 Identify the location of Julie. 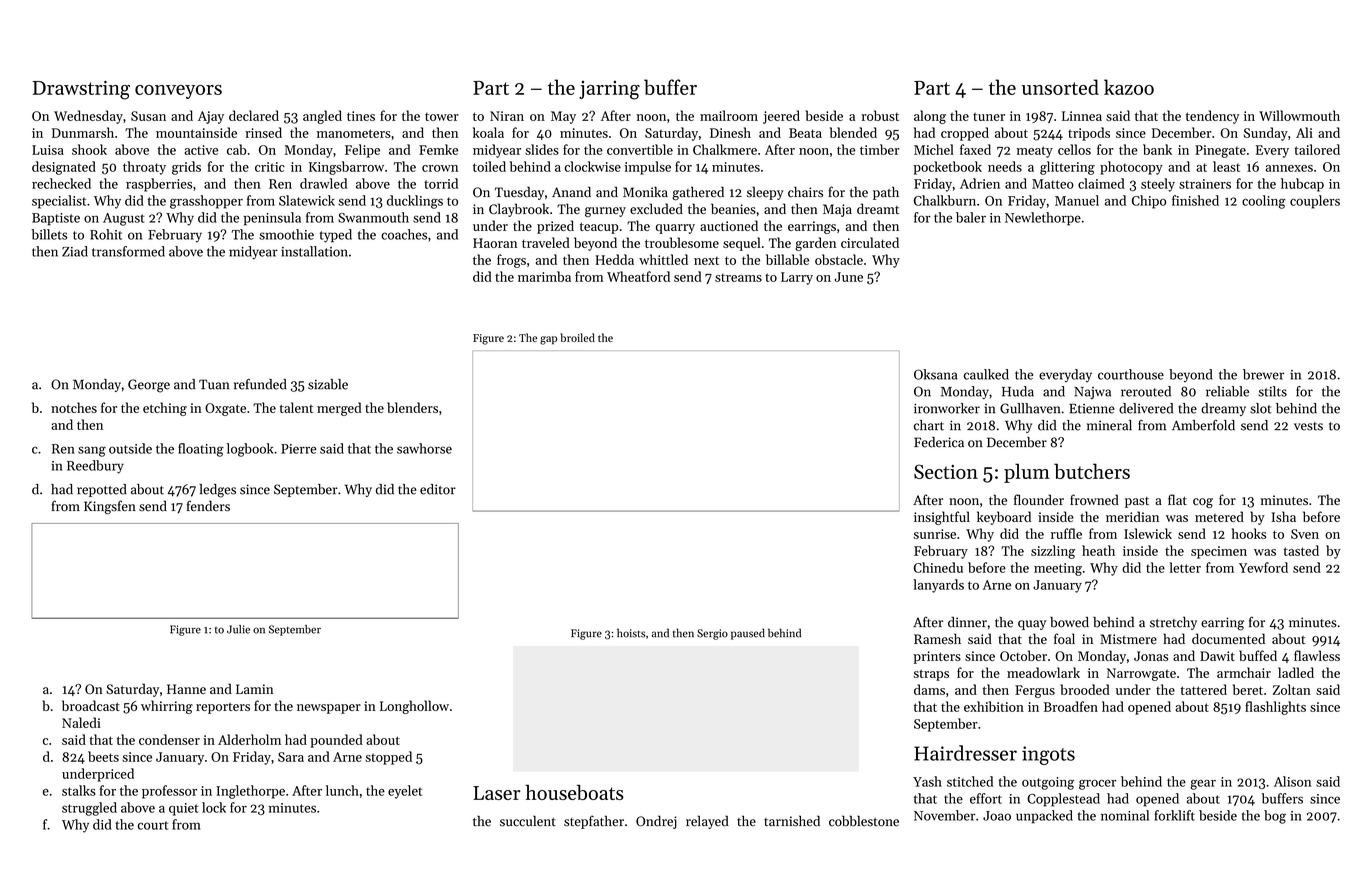
(238, 629).
